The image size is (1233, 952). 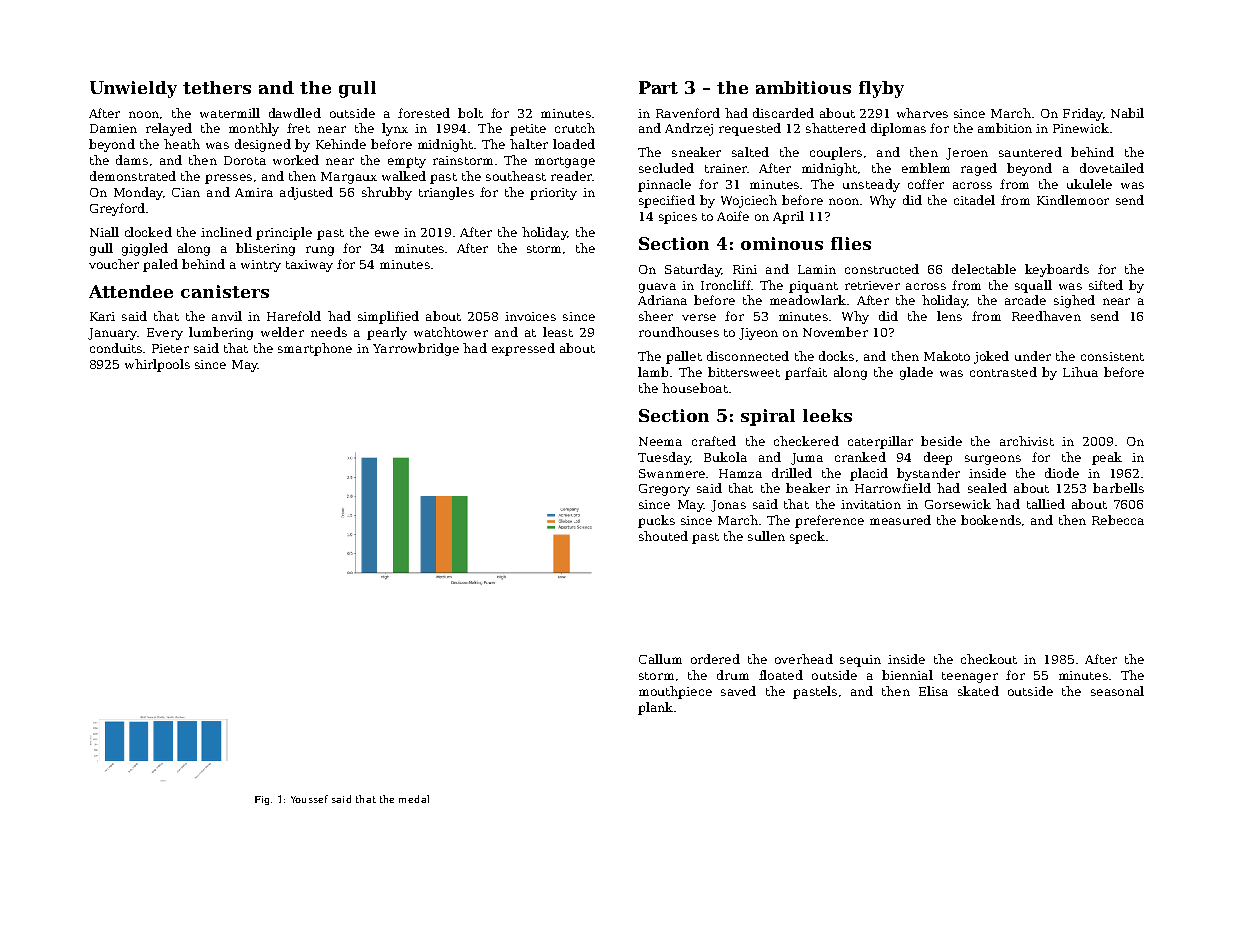 What do you see at coordinates (663, 536) in the screenshot?
I see `shouted` at bounding box center [663, 536].
